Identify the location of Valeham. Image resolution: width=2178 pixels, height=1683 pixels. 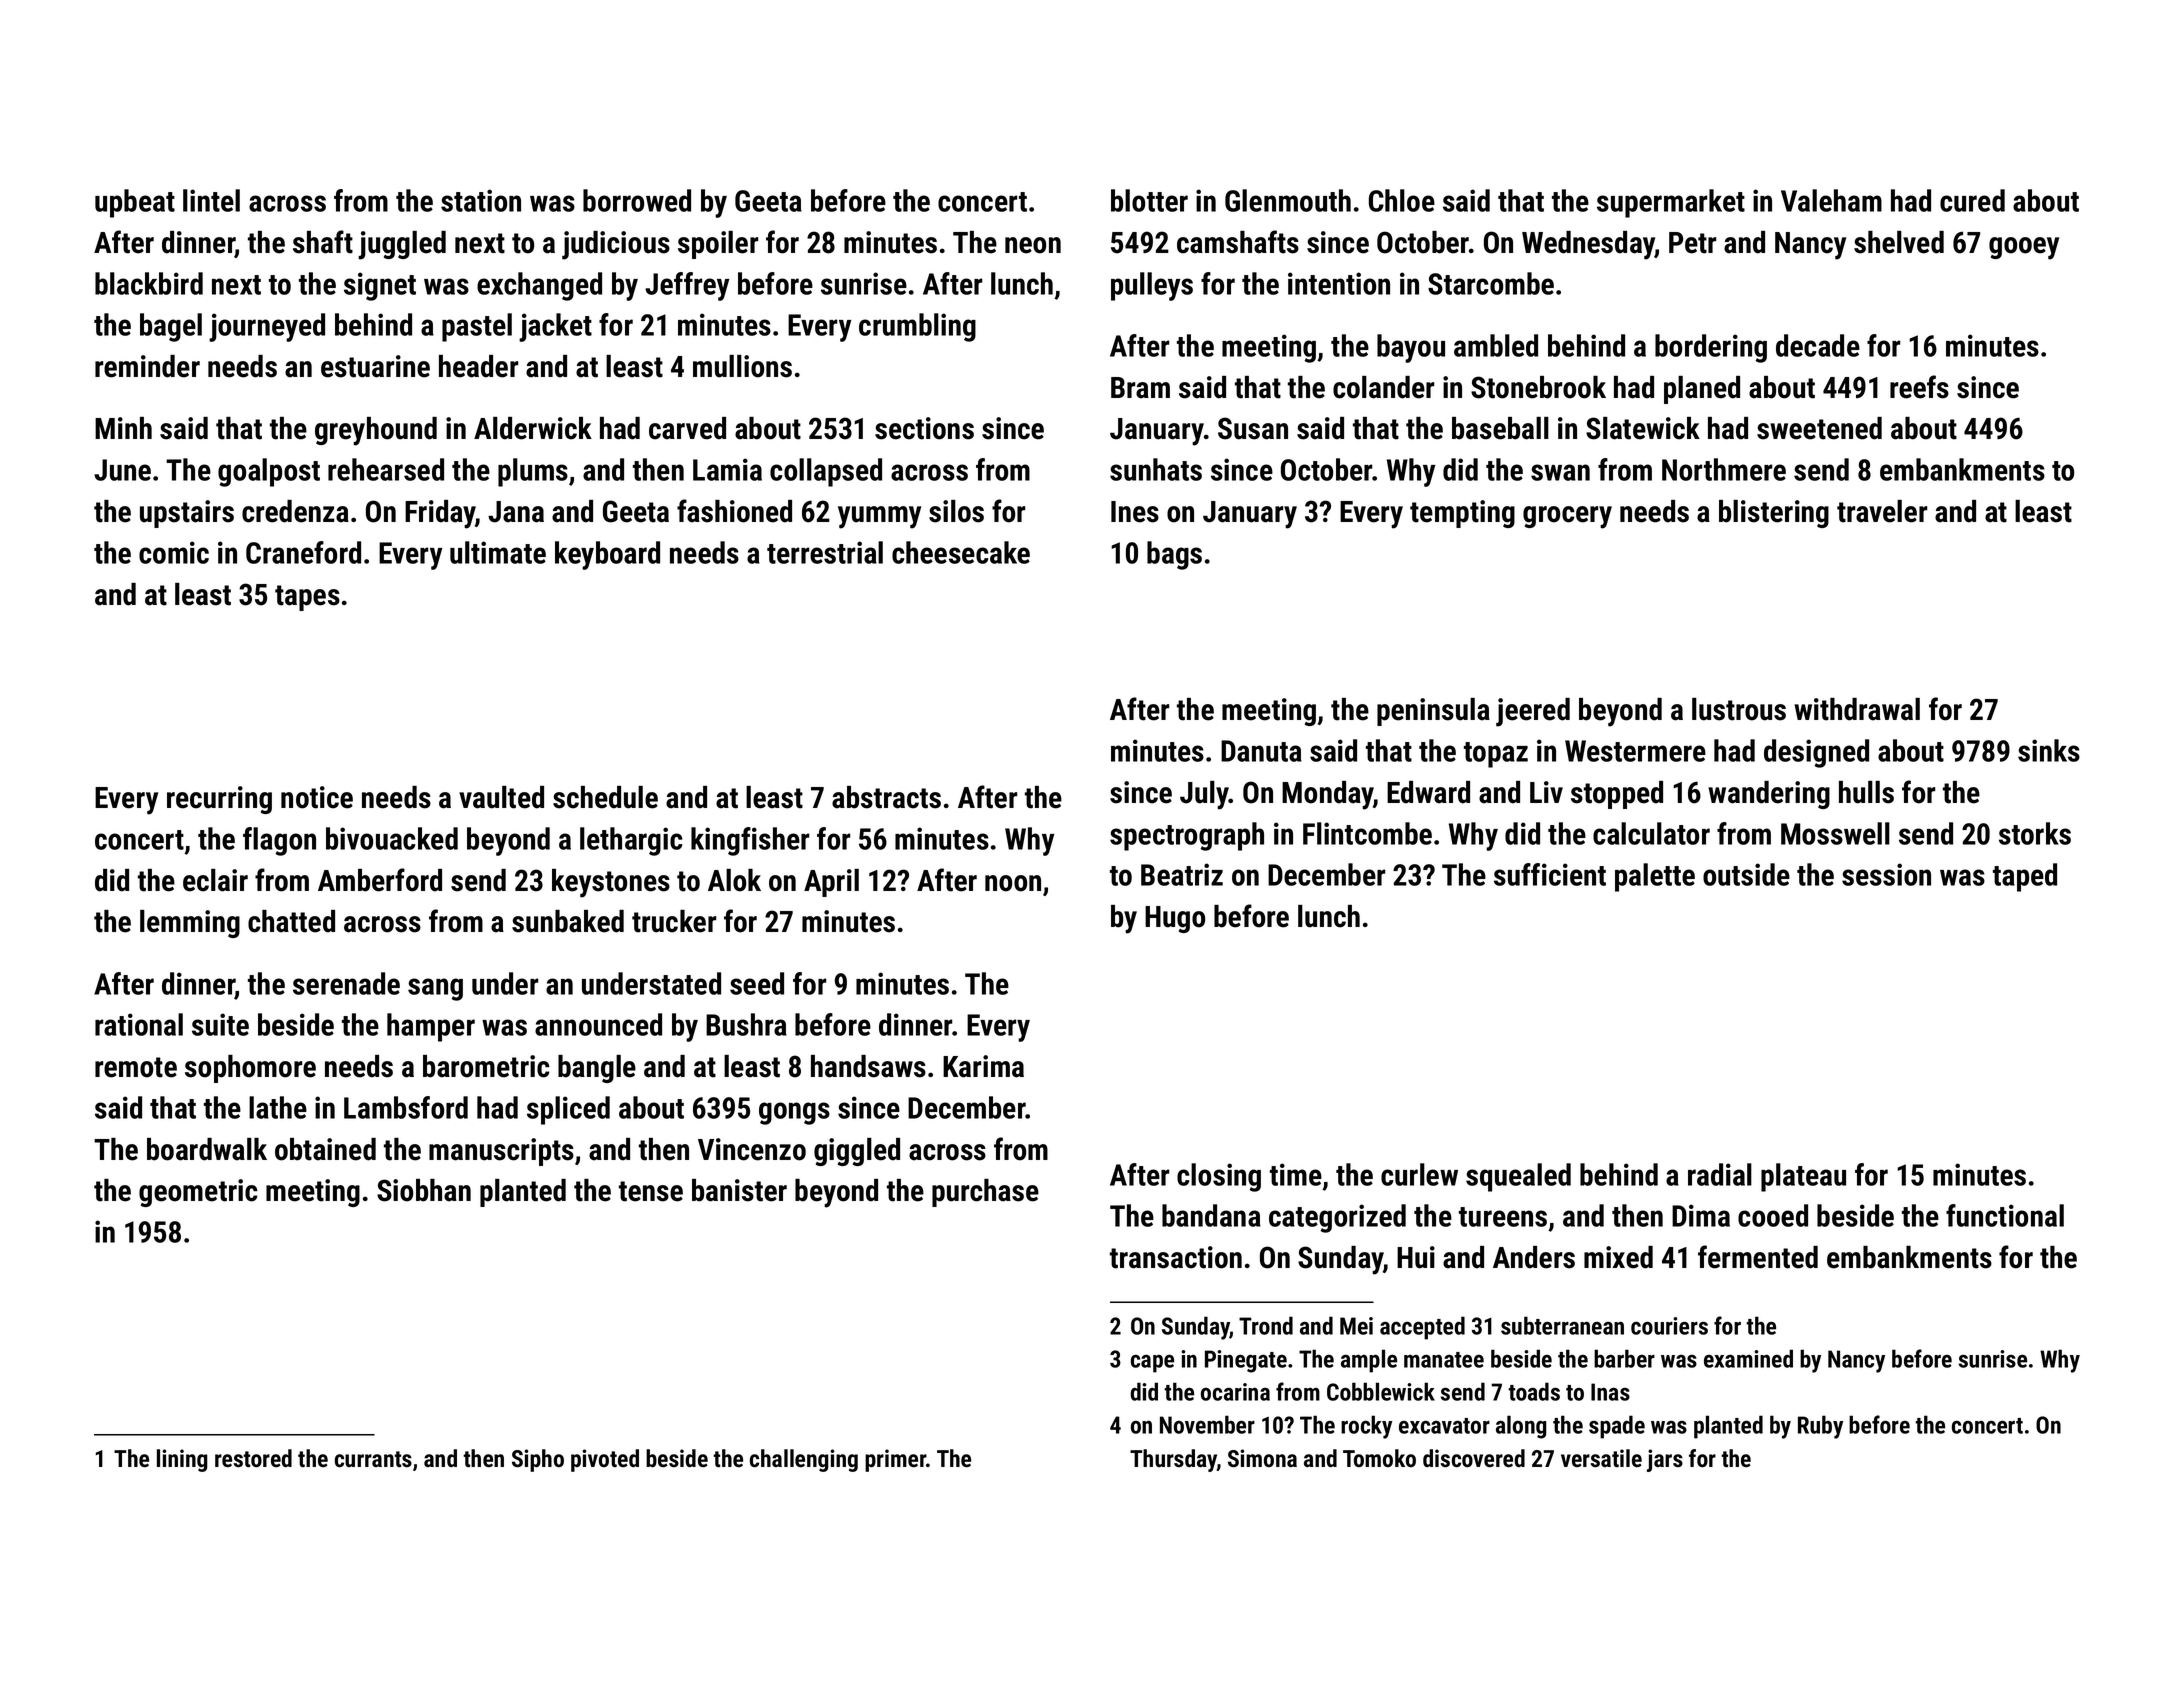
(1831, 200).
